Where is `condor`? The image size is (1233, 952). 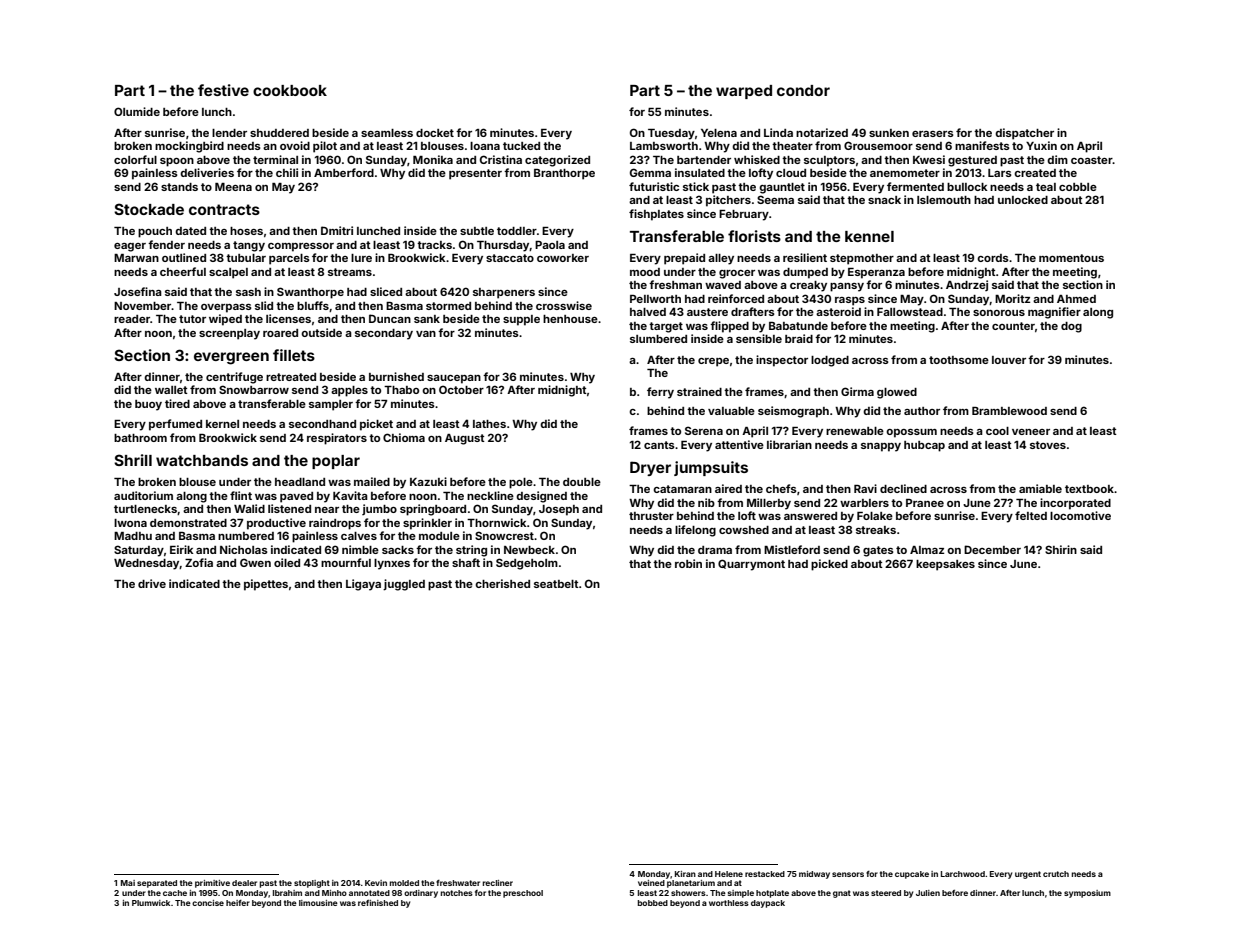
condor is located at coordinates (803, 90).
